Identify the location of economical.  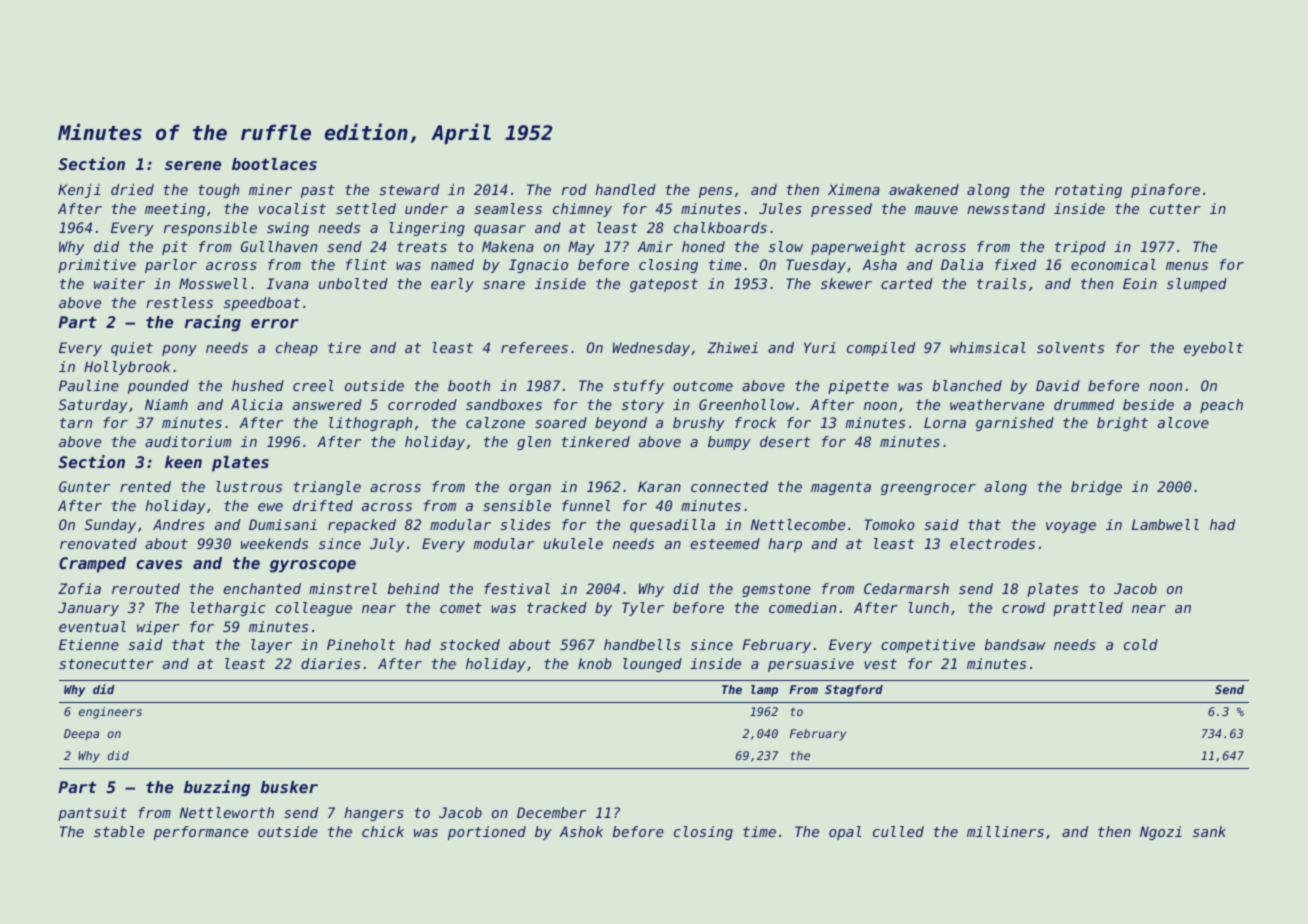
(1113, 264).
